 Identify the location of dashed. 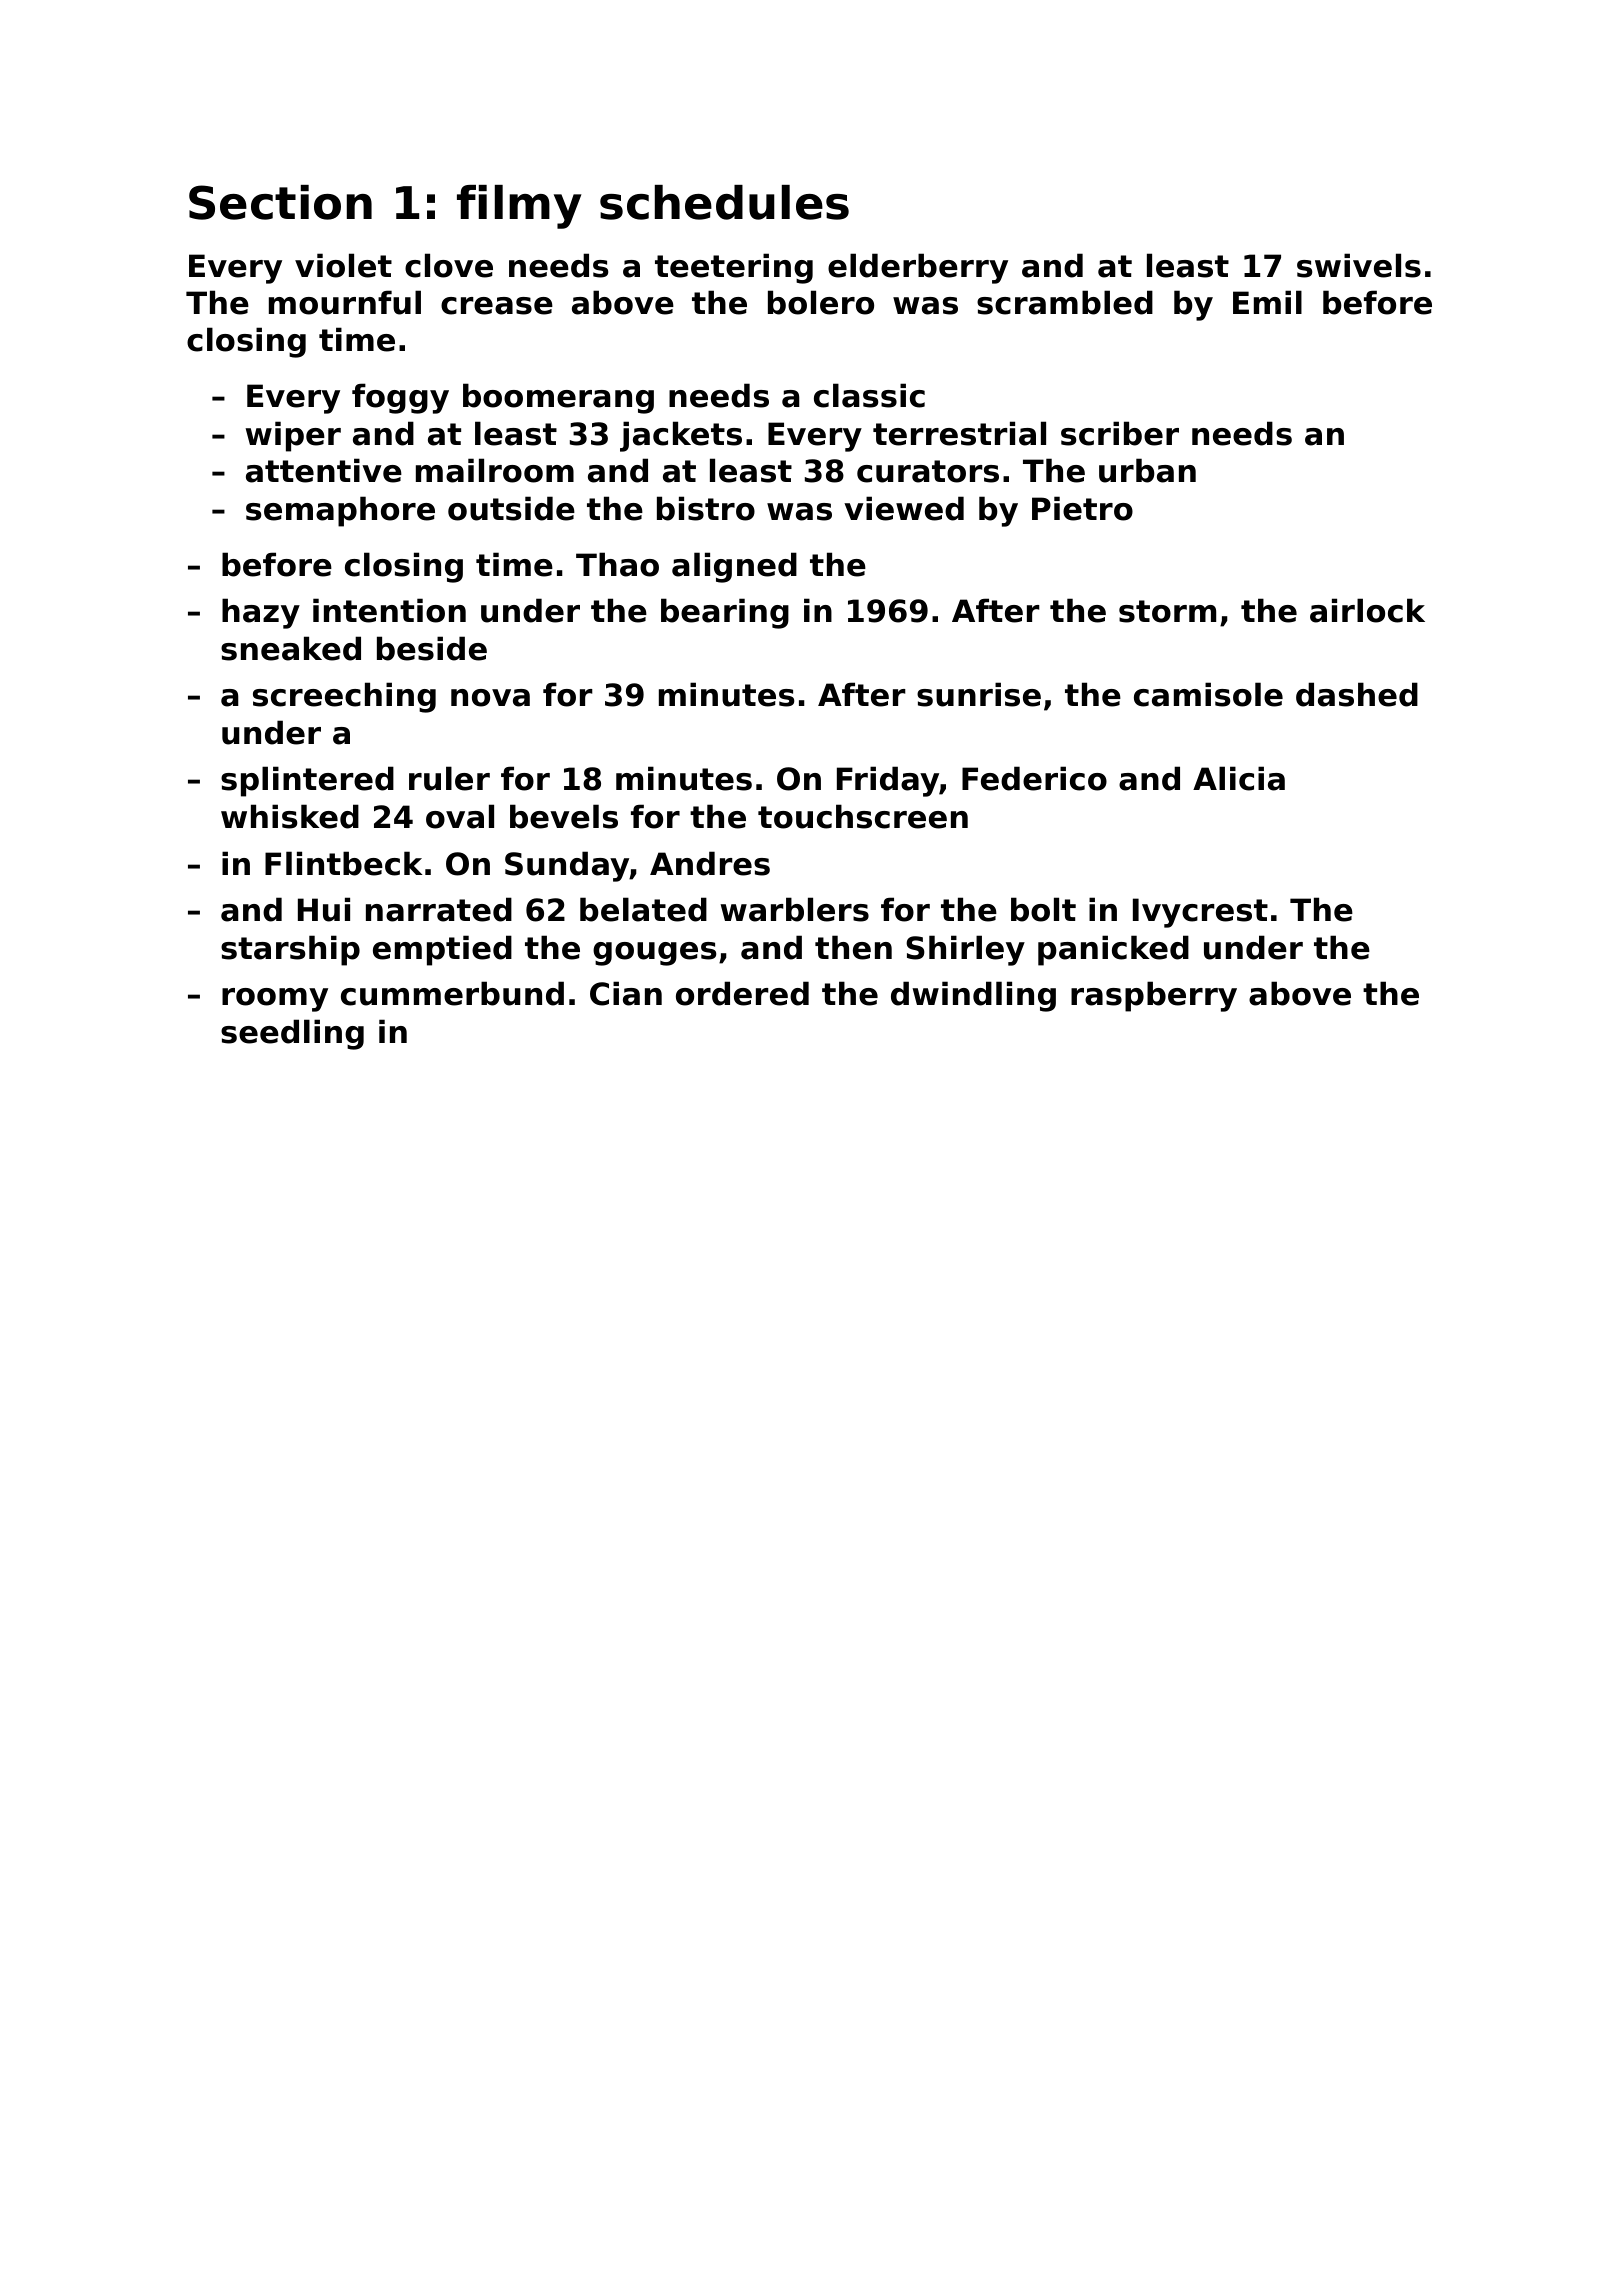
(1357, 694).
